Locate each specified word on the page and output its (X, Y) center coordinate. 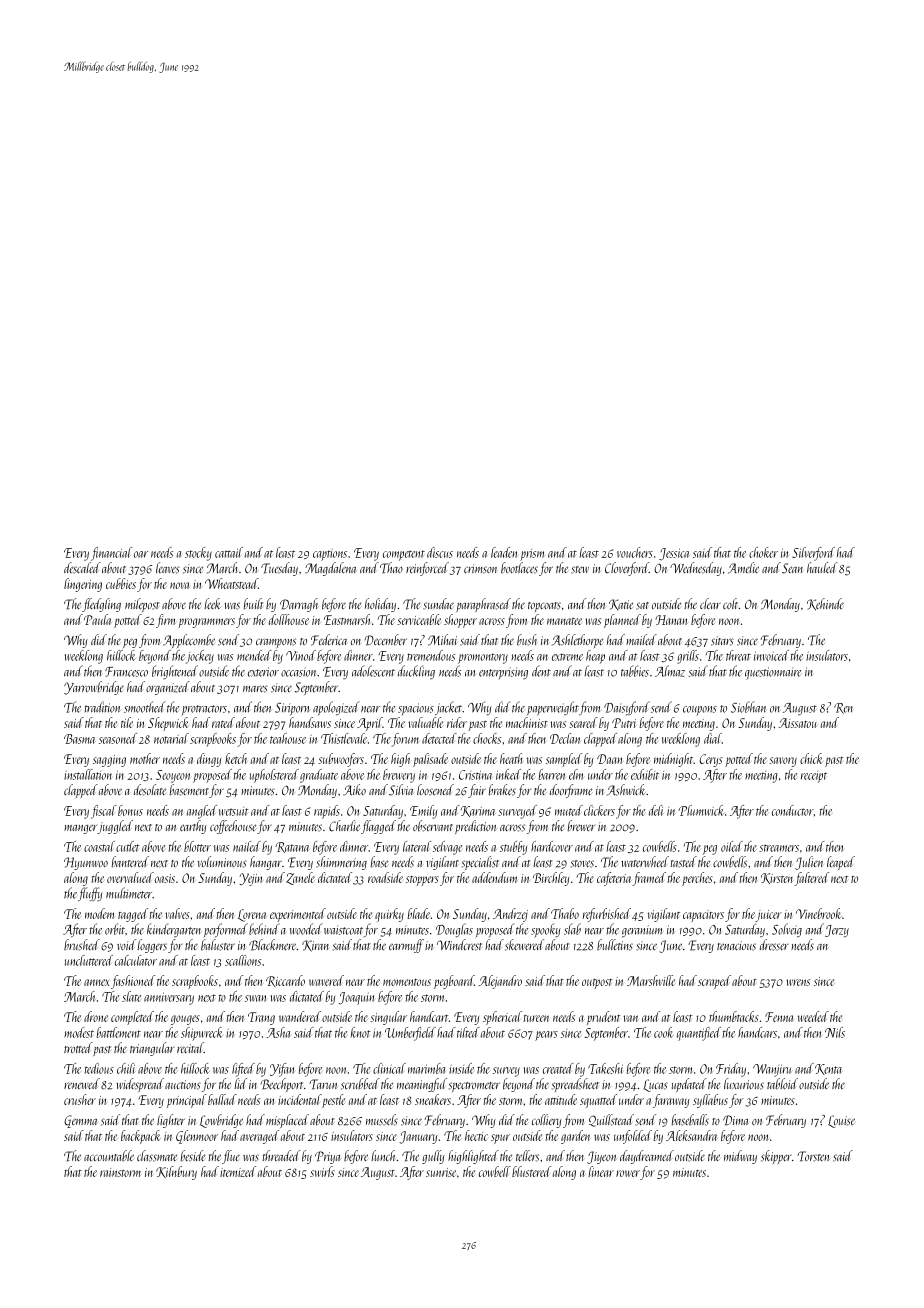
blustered (531, 1171)
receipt (814, 777)
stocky (198, 554)
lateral (417, 846)
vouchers (635, 552)
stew (580, 570)
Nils (835, 1032)
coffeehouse (233, 827)
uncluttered (89, 960)
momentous (407, 982)
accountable (109, 1155)
